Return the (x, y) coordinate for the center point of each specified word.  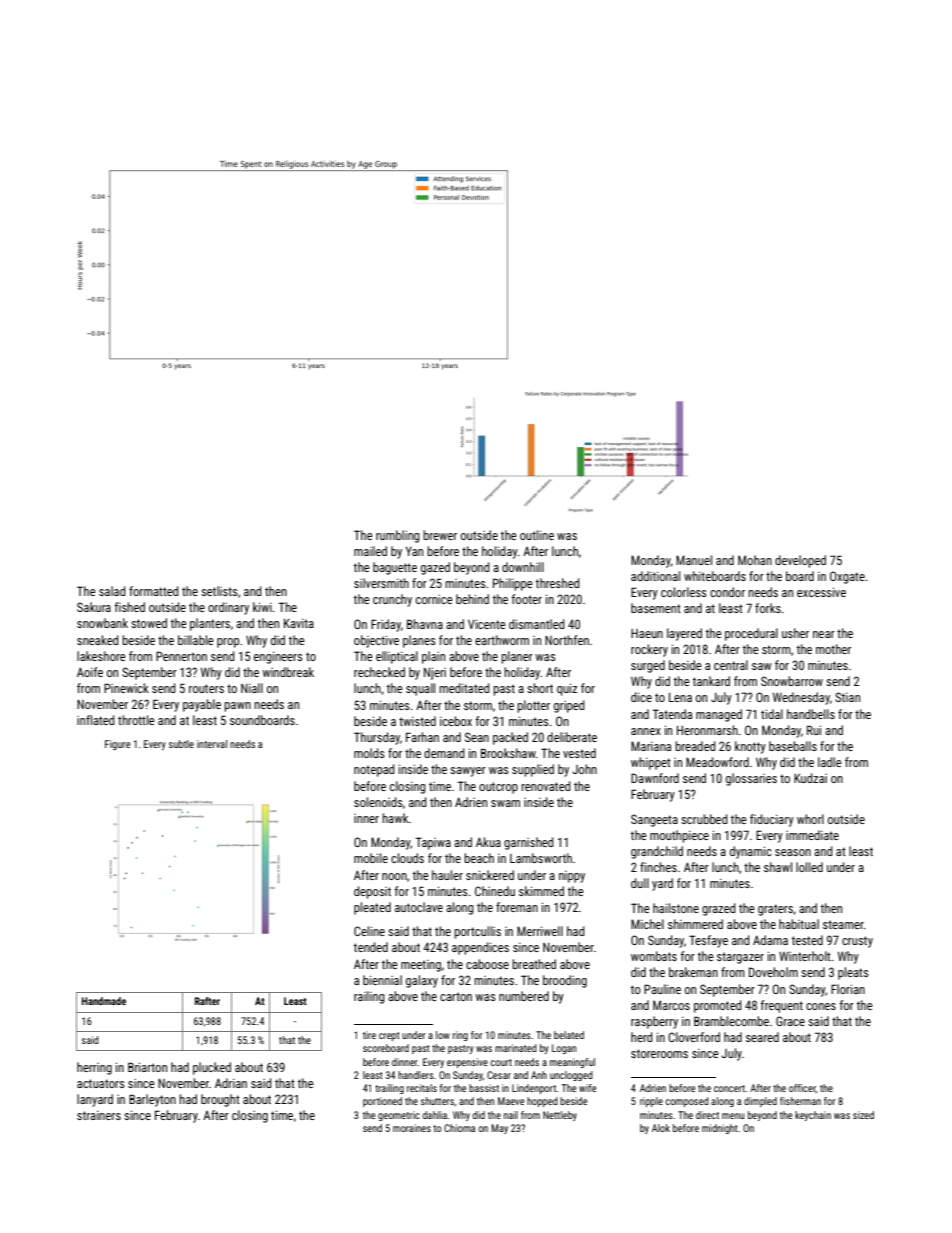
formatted (154, 591)
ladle (830, 762)
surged (648, 666)
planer (517, 657)
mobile (371, 858)
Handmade (104, 1001)
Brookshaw (508, 753)
